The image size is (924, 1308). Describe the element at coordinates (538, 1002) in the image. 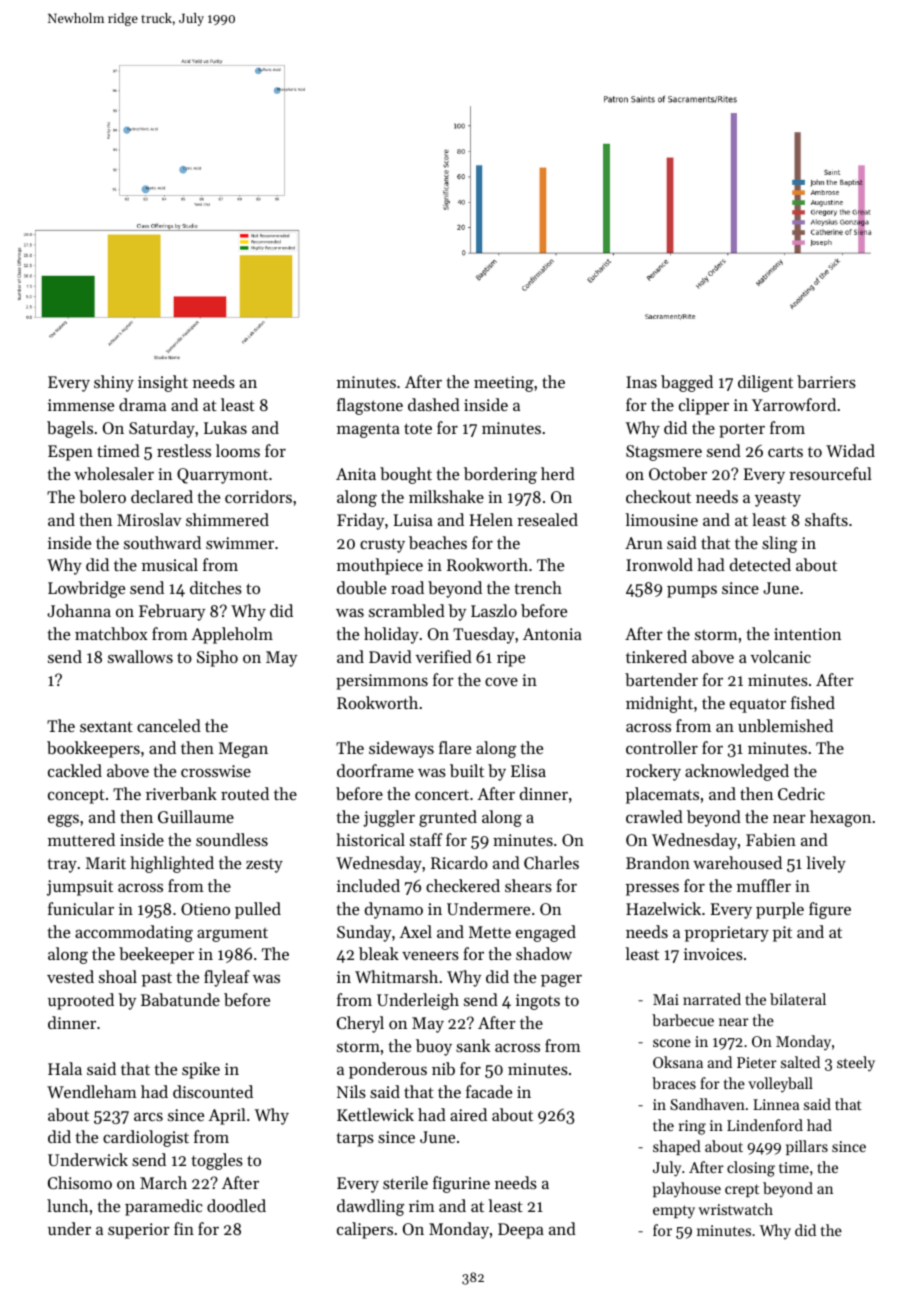

I see `ingots` at that location.
